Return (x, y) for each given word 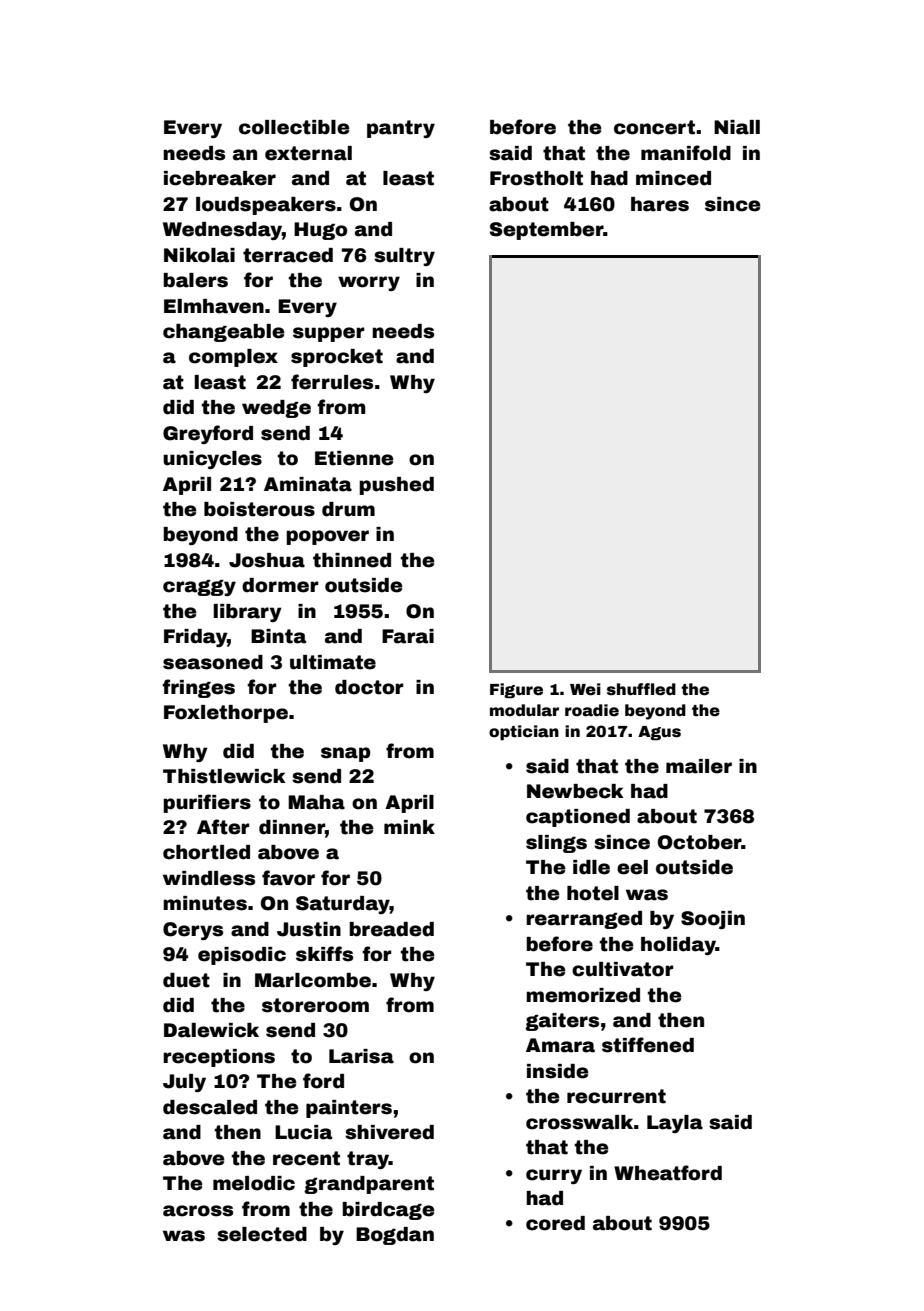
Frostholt (536, 178)
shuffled (641, 689)
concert (654, 127)
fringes (198, 688)
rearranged (584, 920)
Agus (659, 733)
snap (345, 754)
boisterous (259, 509)
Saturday (343, 905)
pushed (396, 486)
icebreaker (220, 178)
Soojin (713, 920)
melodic (254, 1183)
